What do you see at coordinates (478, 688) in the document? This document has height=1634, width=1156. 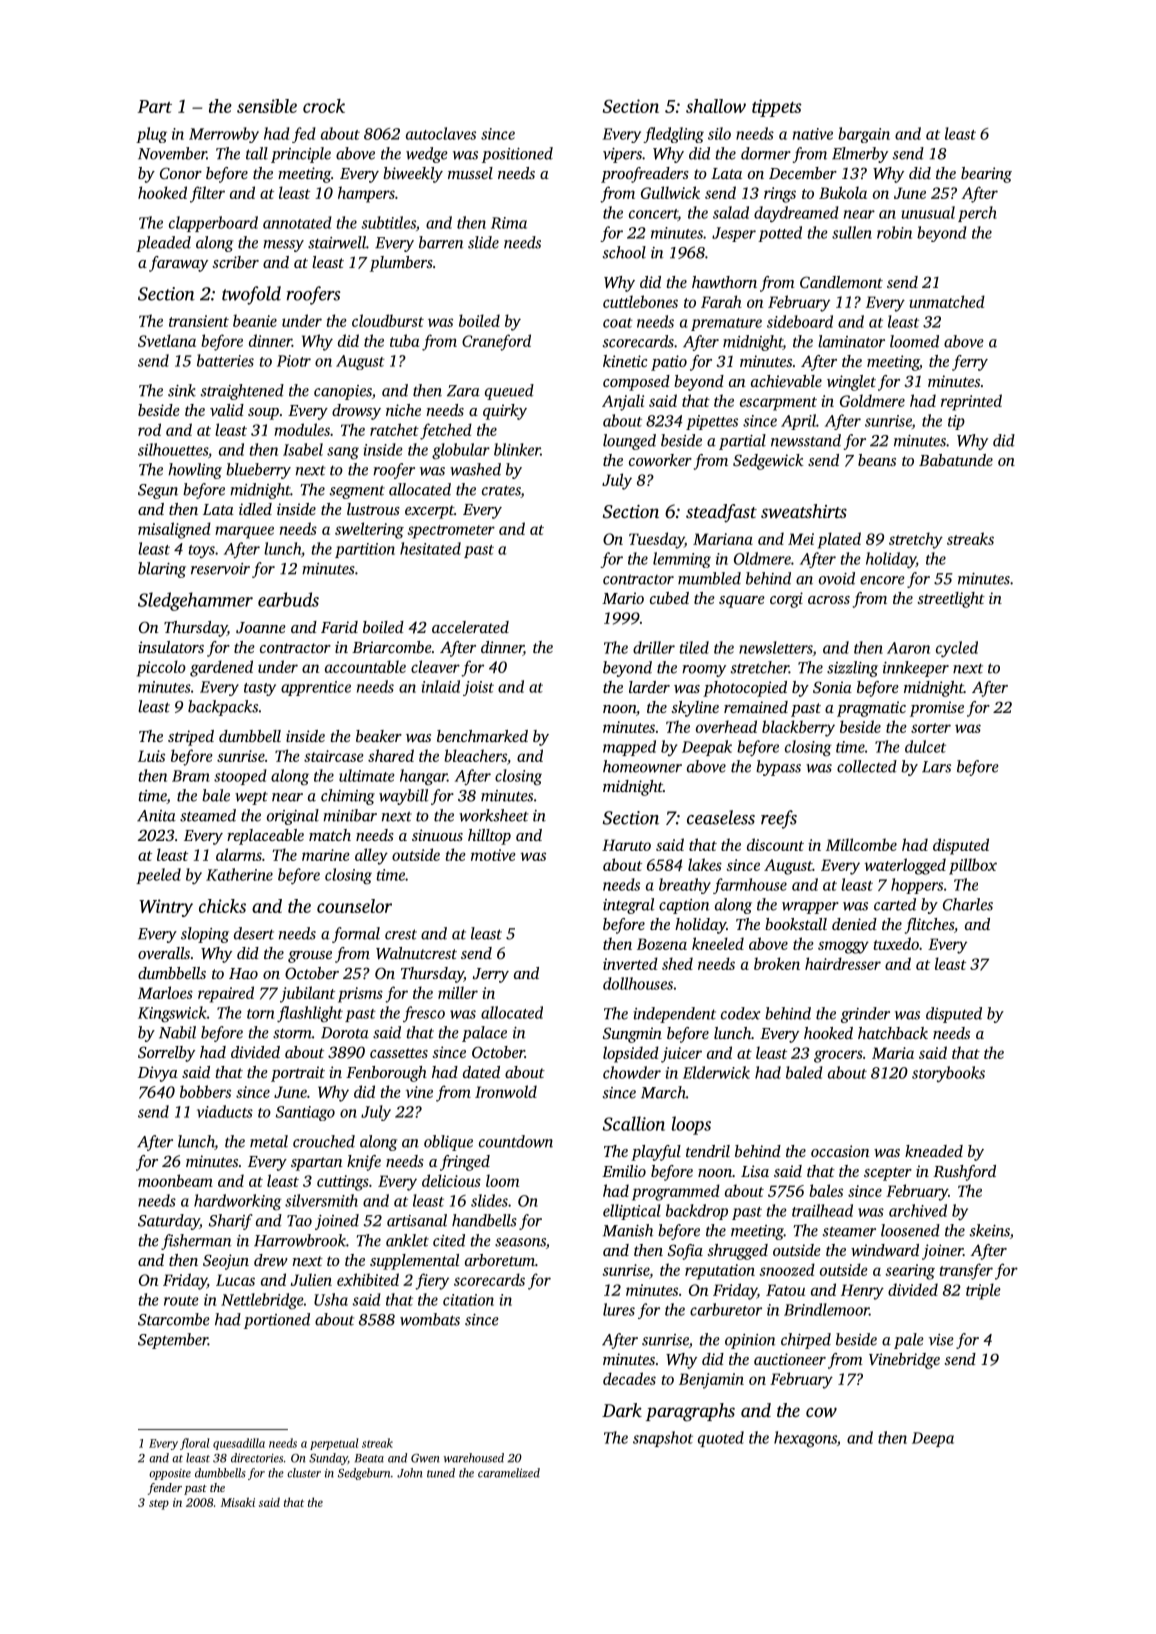 I see `joist` at bounding box center [478, 688].
